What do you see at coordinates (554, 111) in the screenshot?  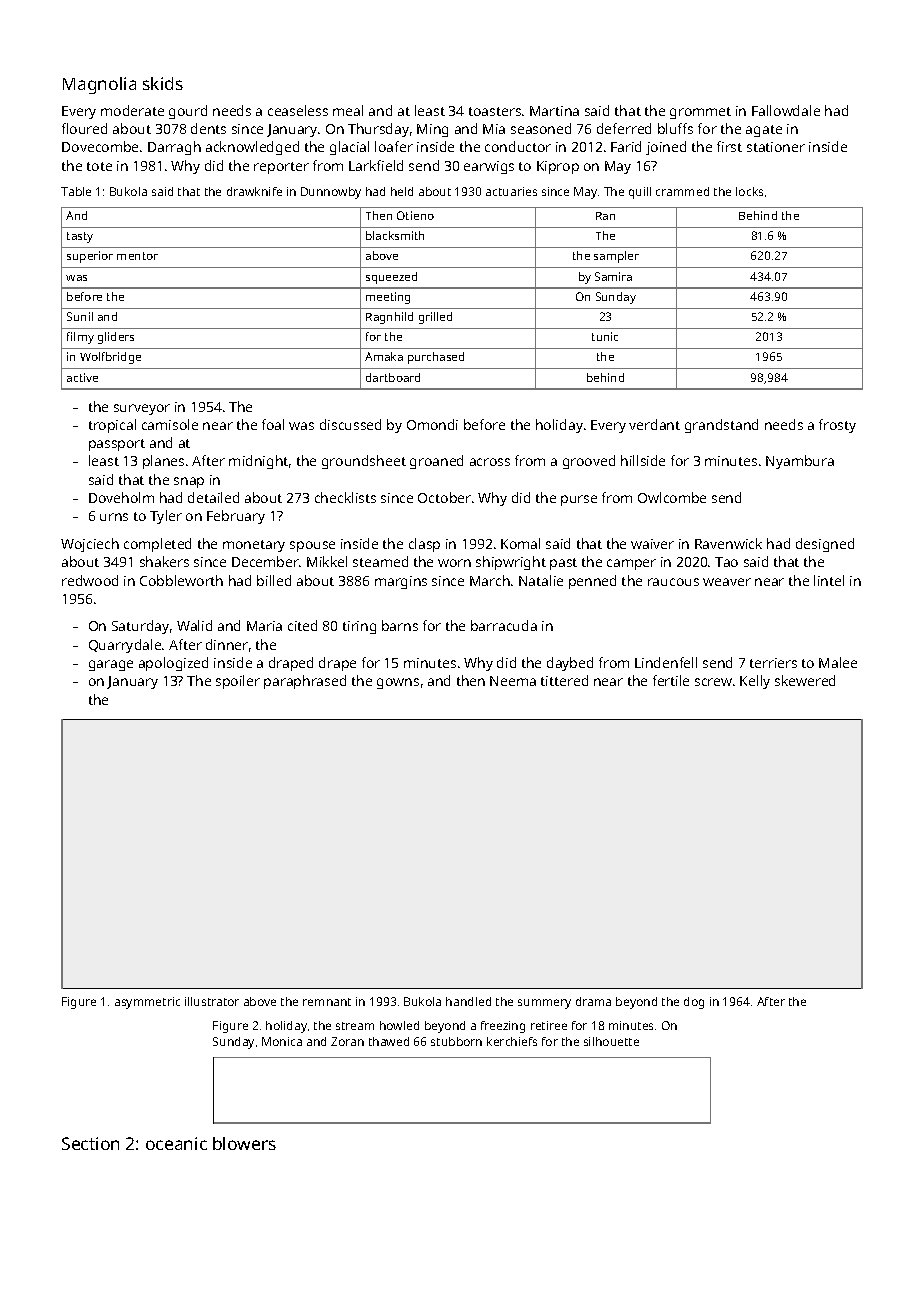 I see `Martina` at bounding box center [554, 111].
